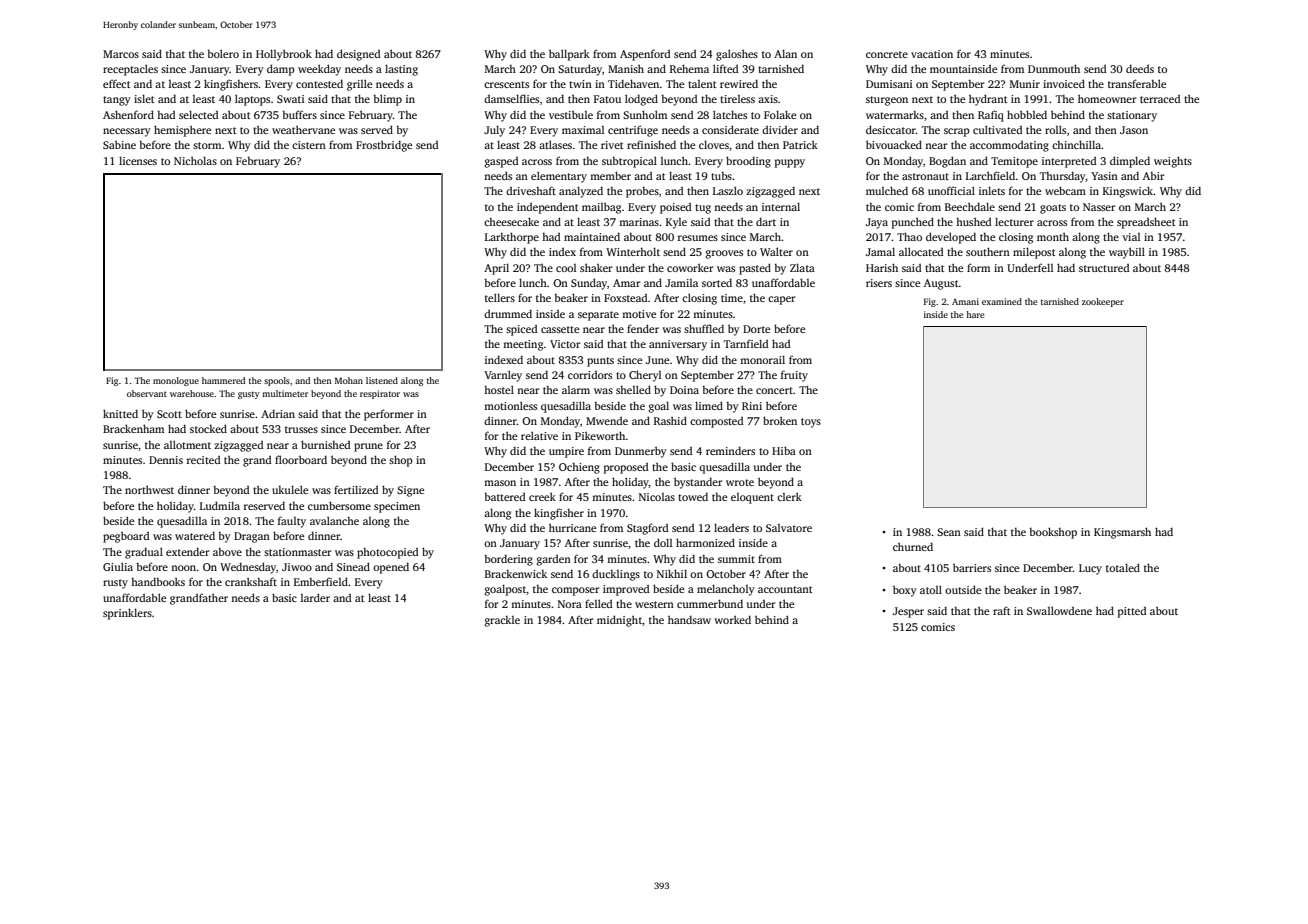  What do you see at coordinates (116, 83) in the image?
I see `effect` at bounding box center [116, 83].
